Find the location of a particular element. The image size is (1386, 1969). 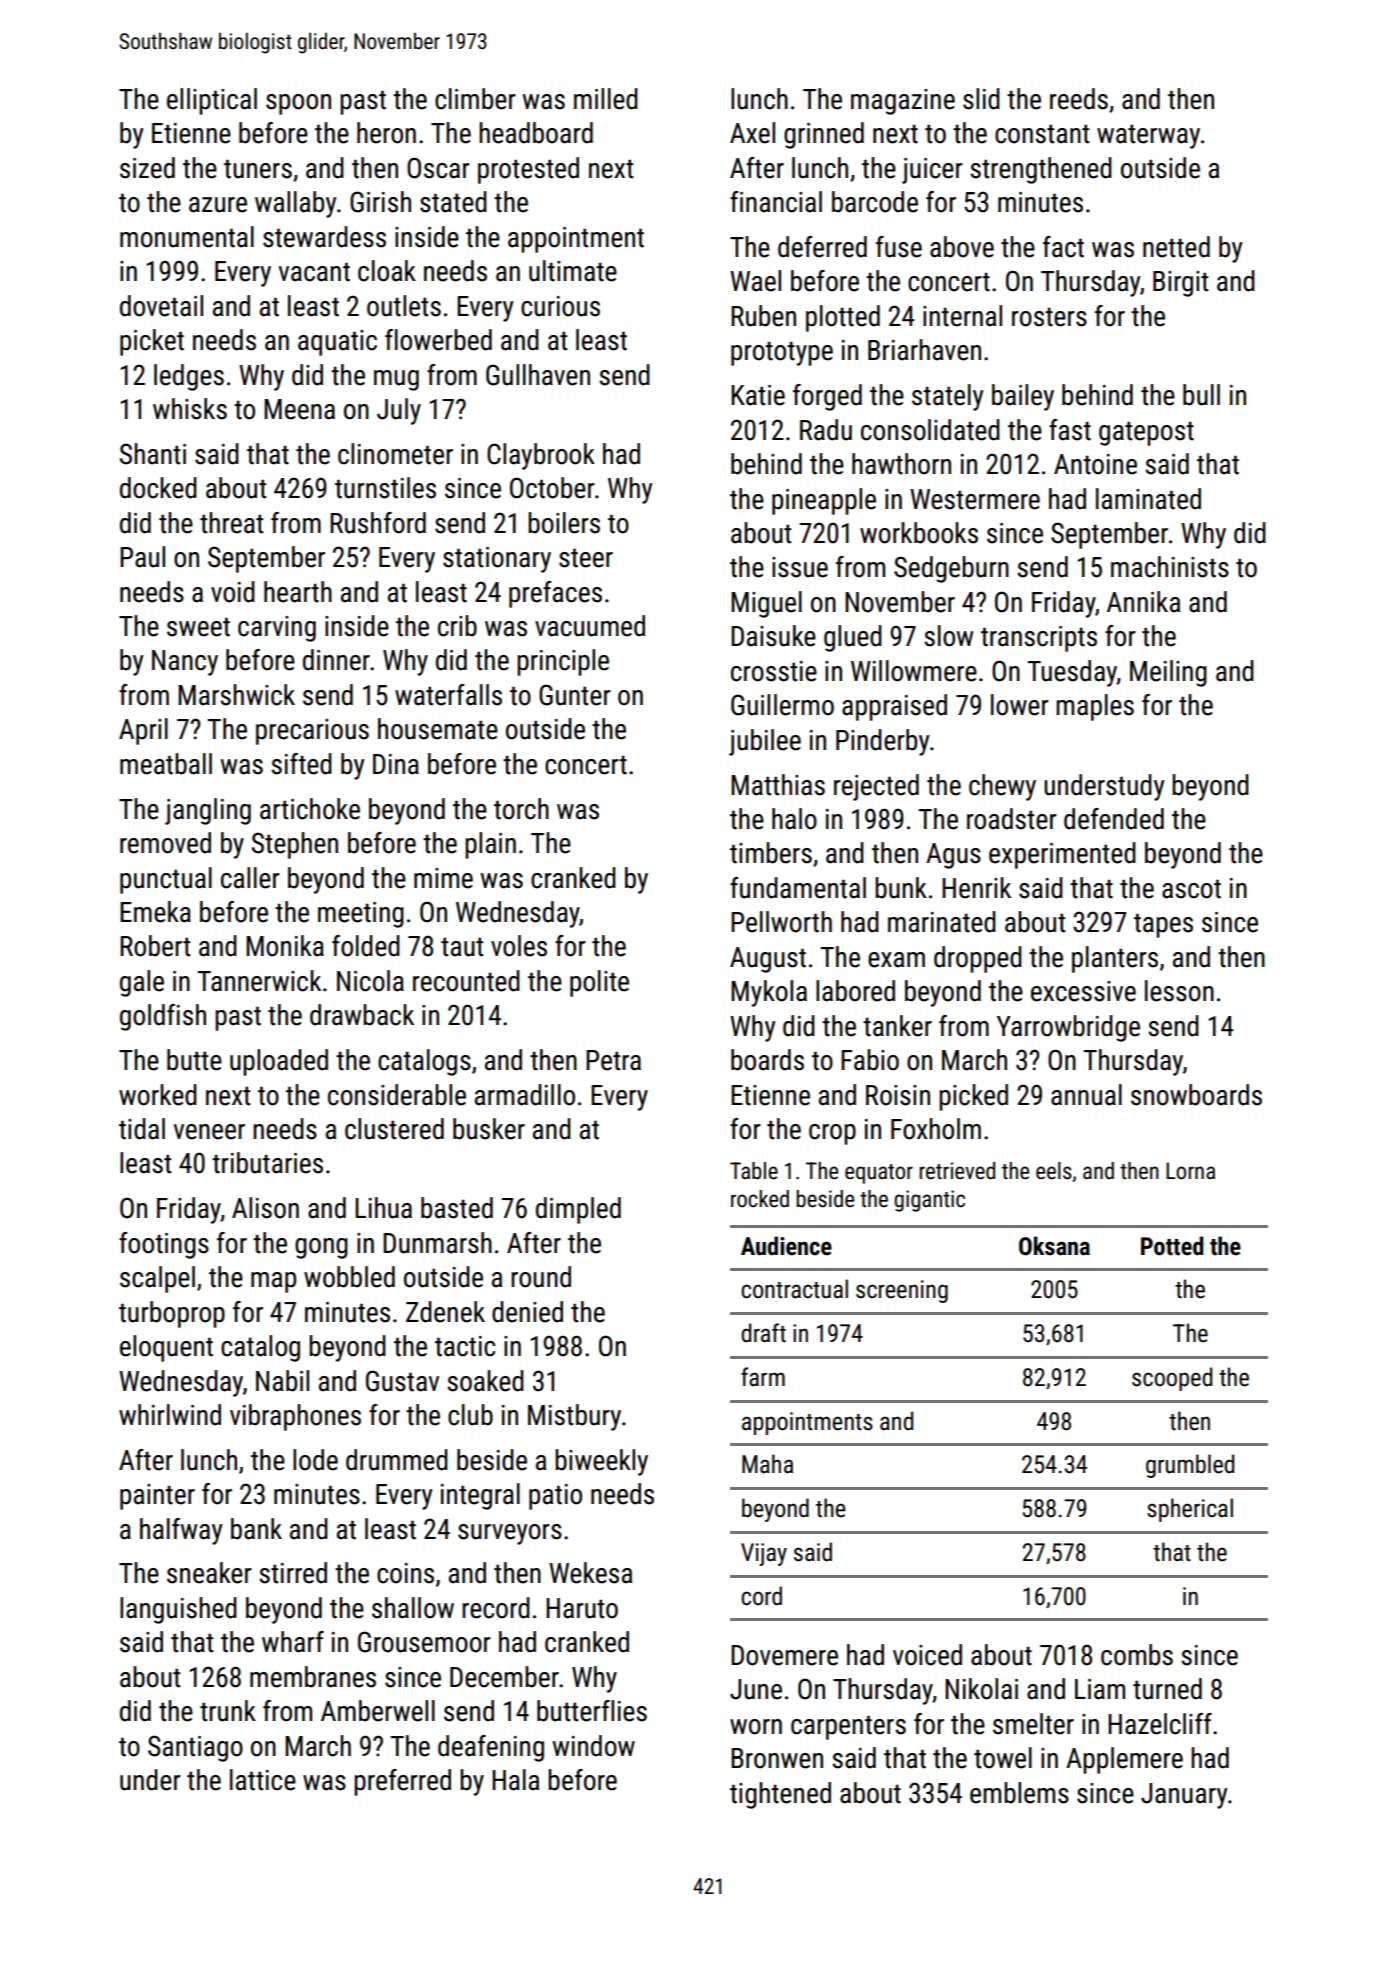

reeds is located at coordinates (1079, 99).
